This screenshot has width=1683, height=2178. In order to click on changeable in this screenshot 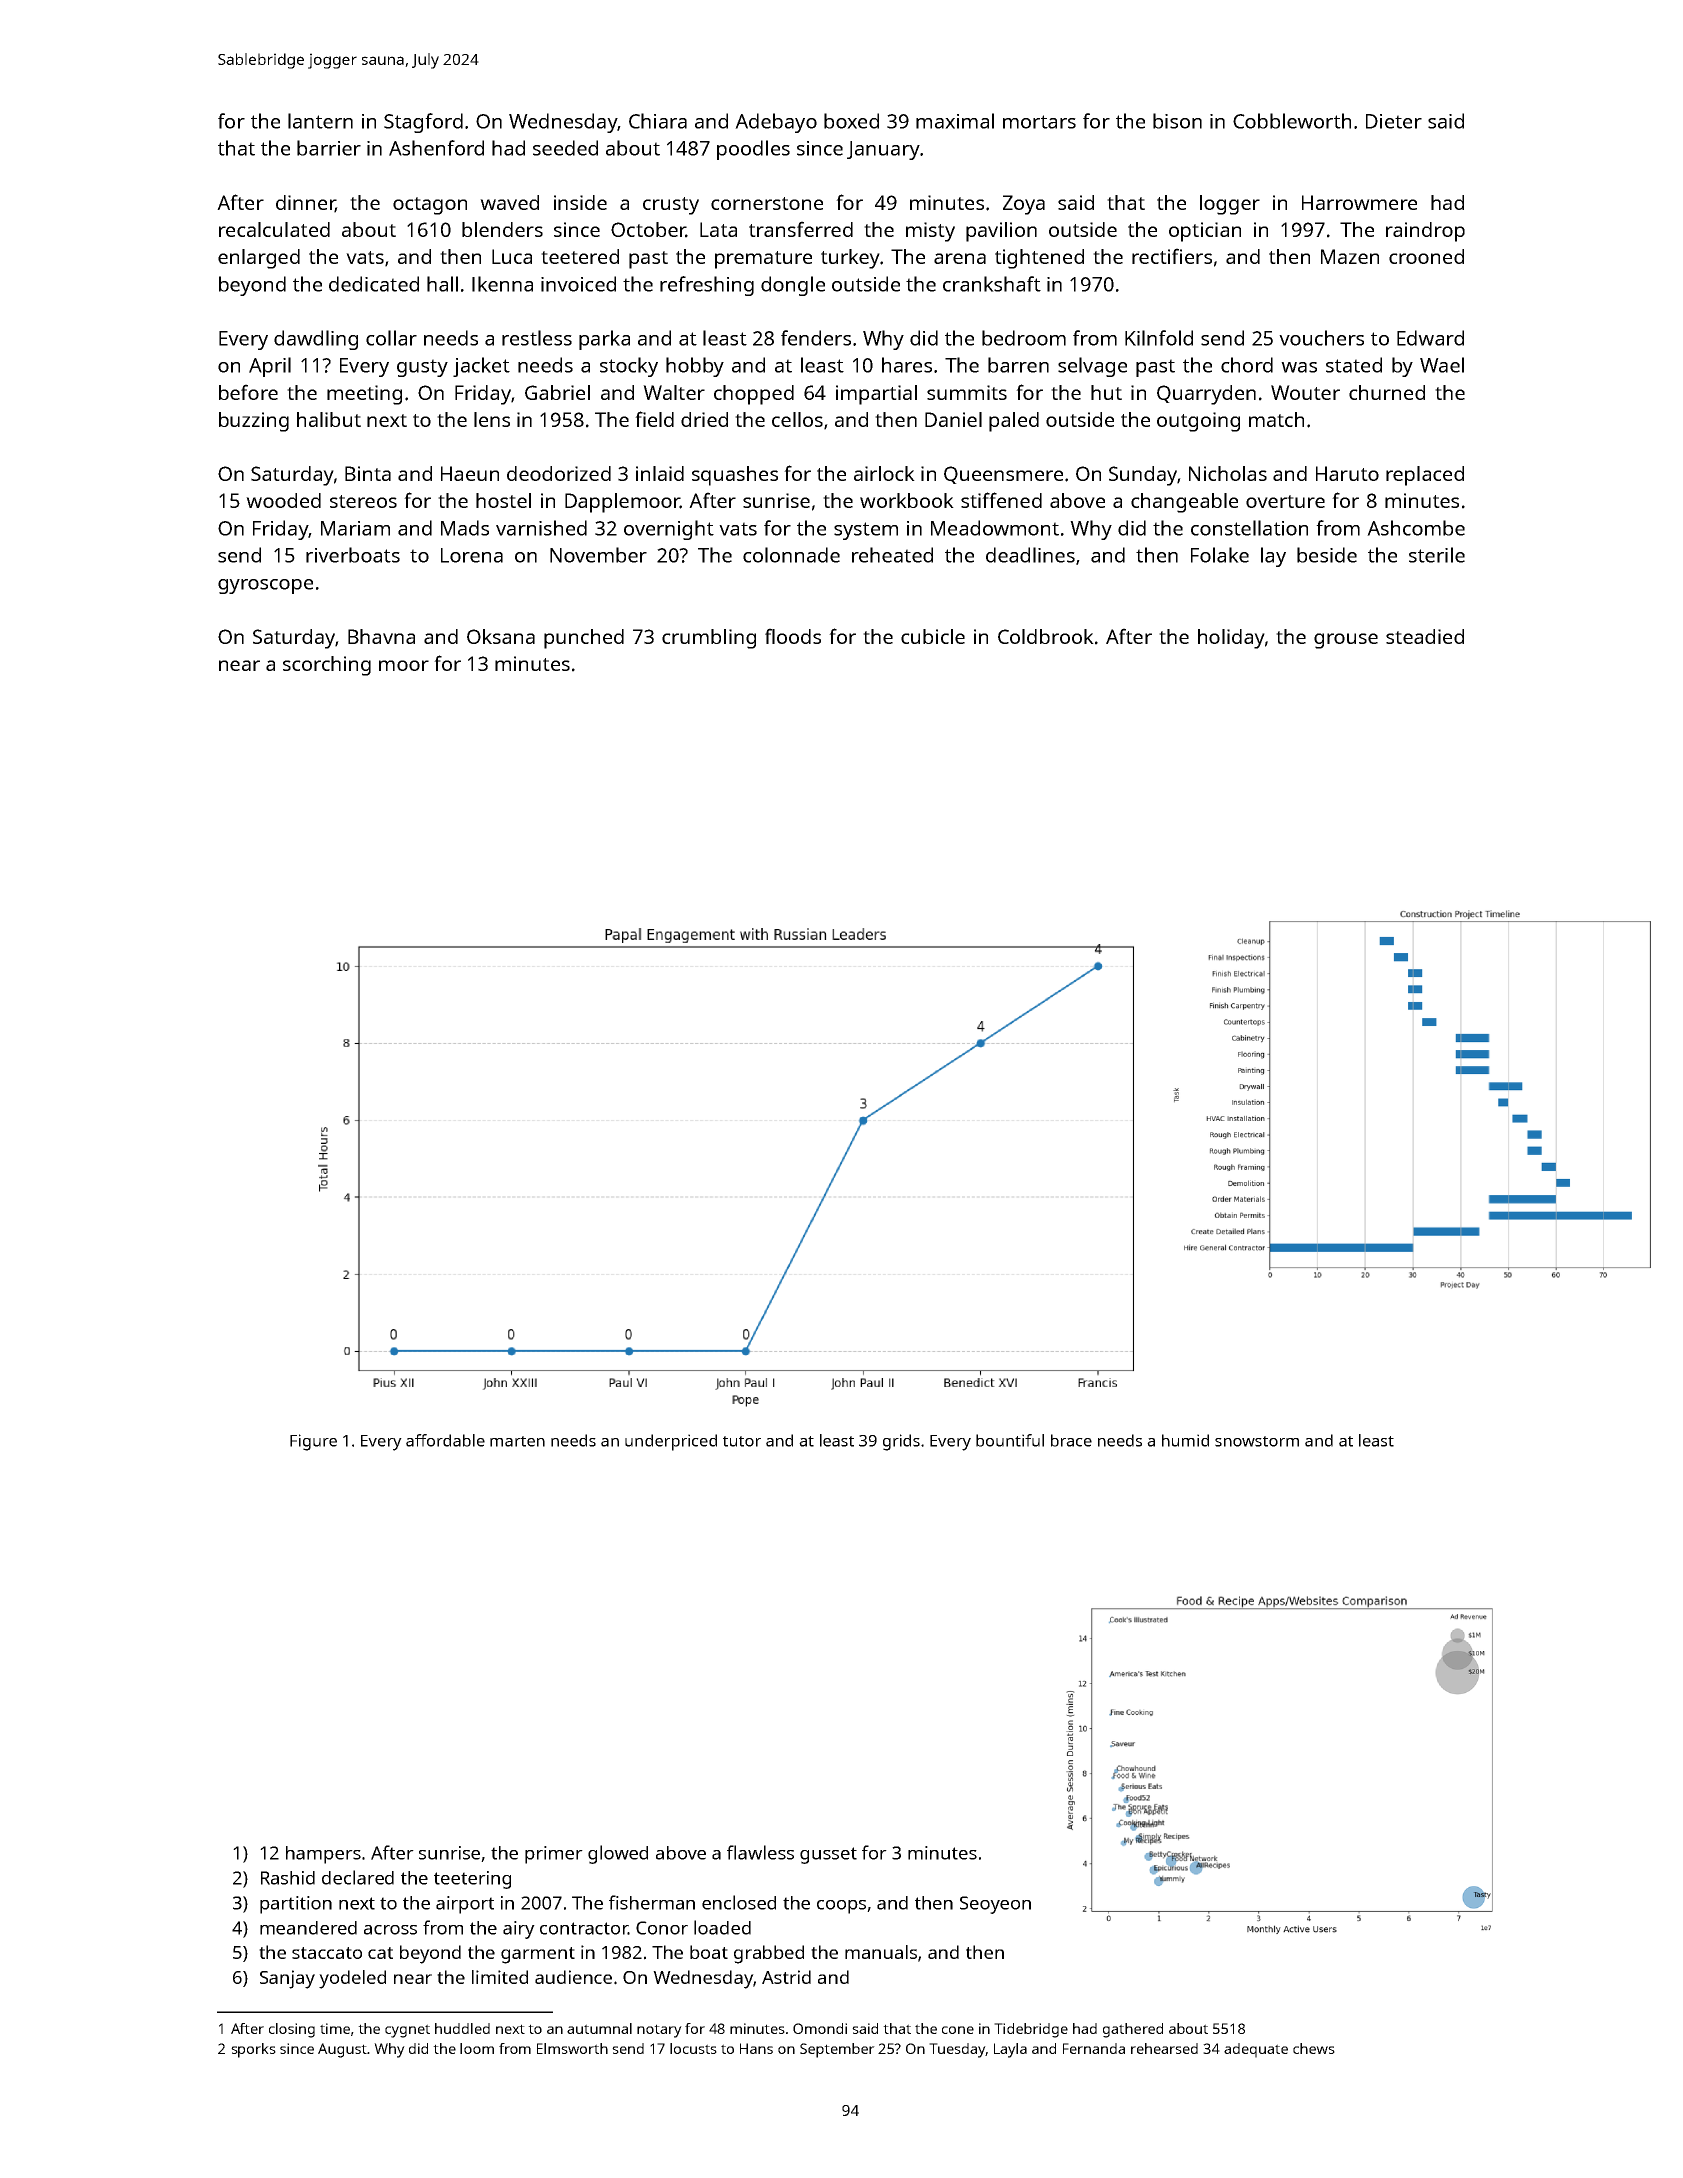, I will do `click(1184, 503)`.
